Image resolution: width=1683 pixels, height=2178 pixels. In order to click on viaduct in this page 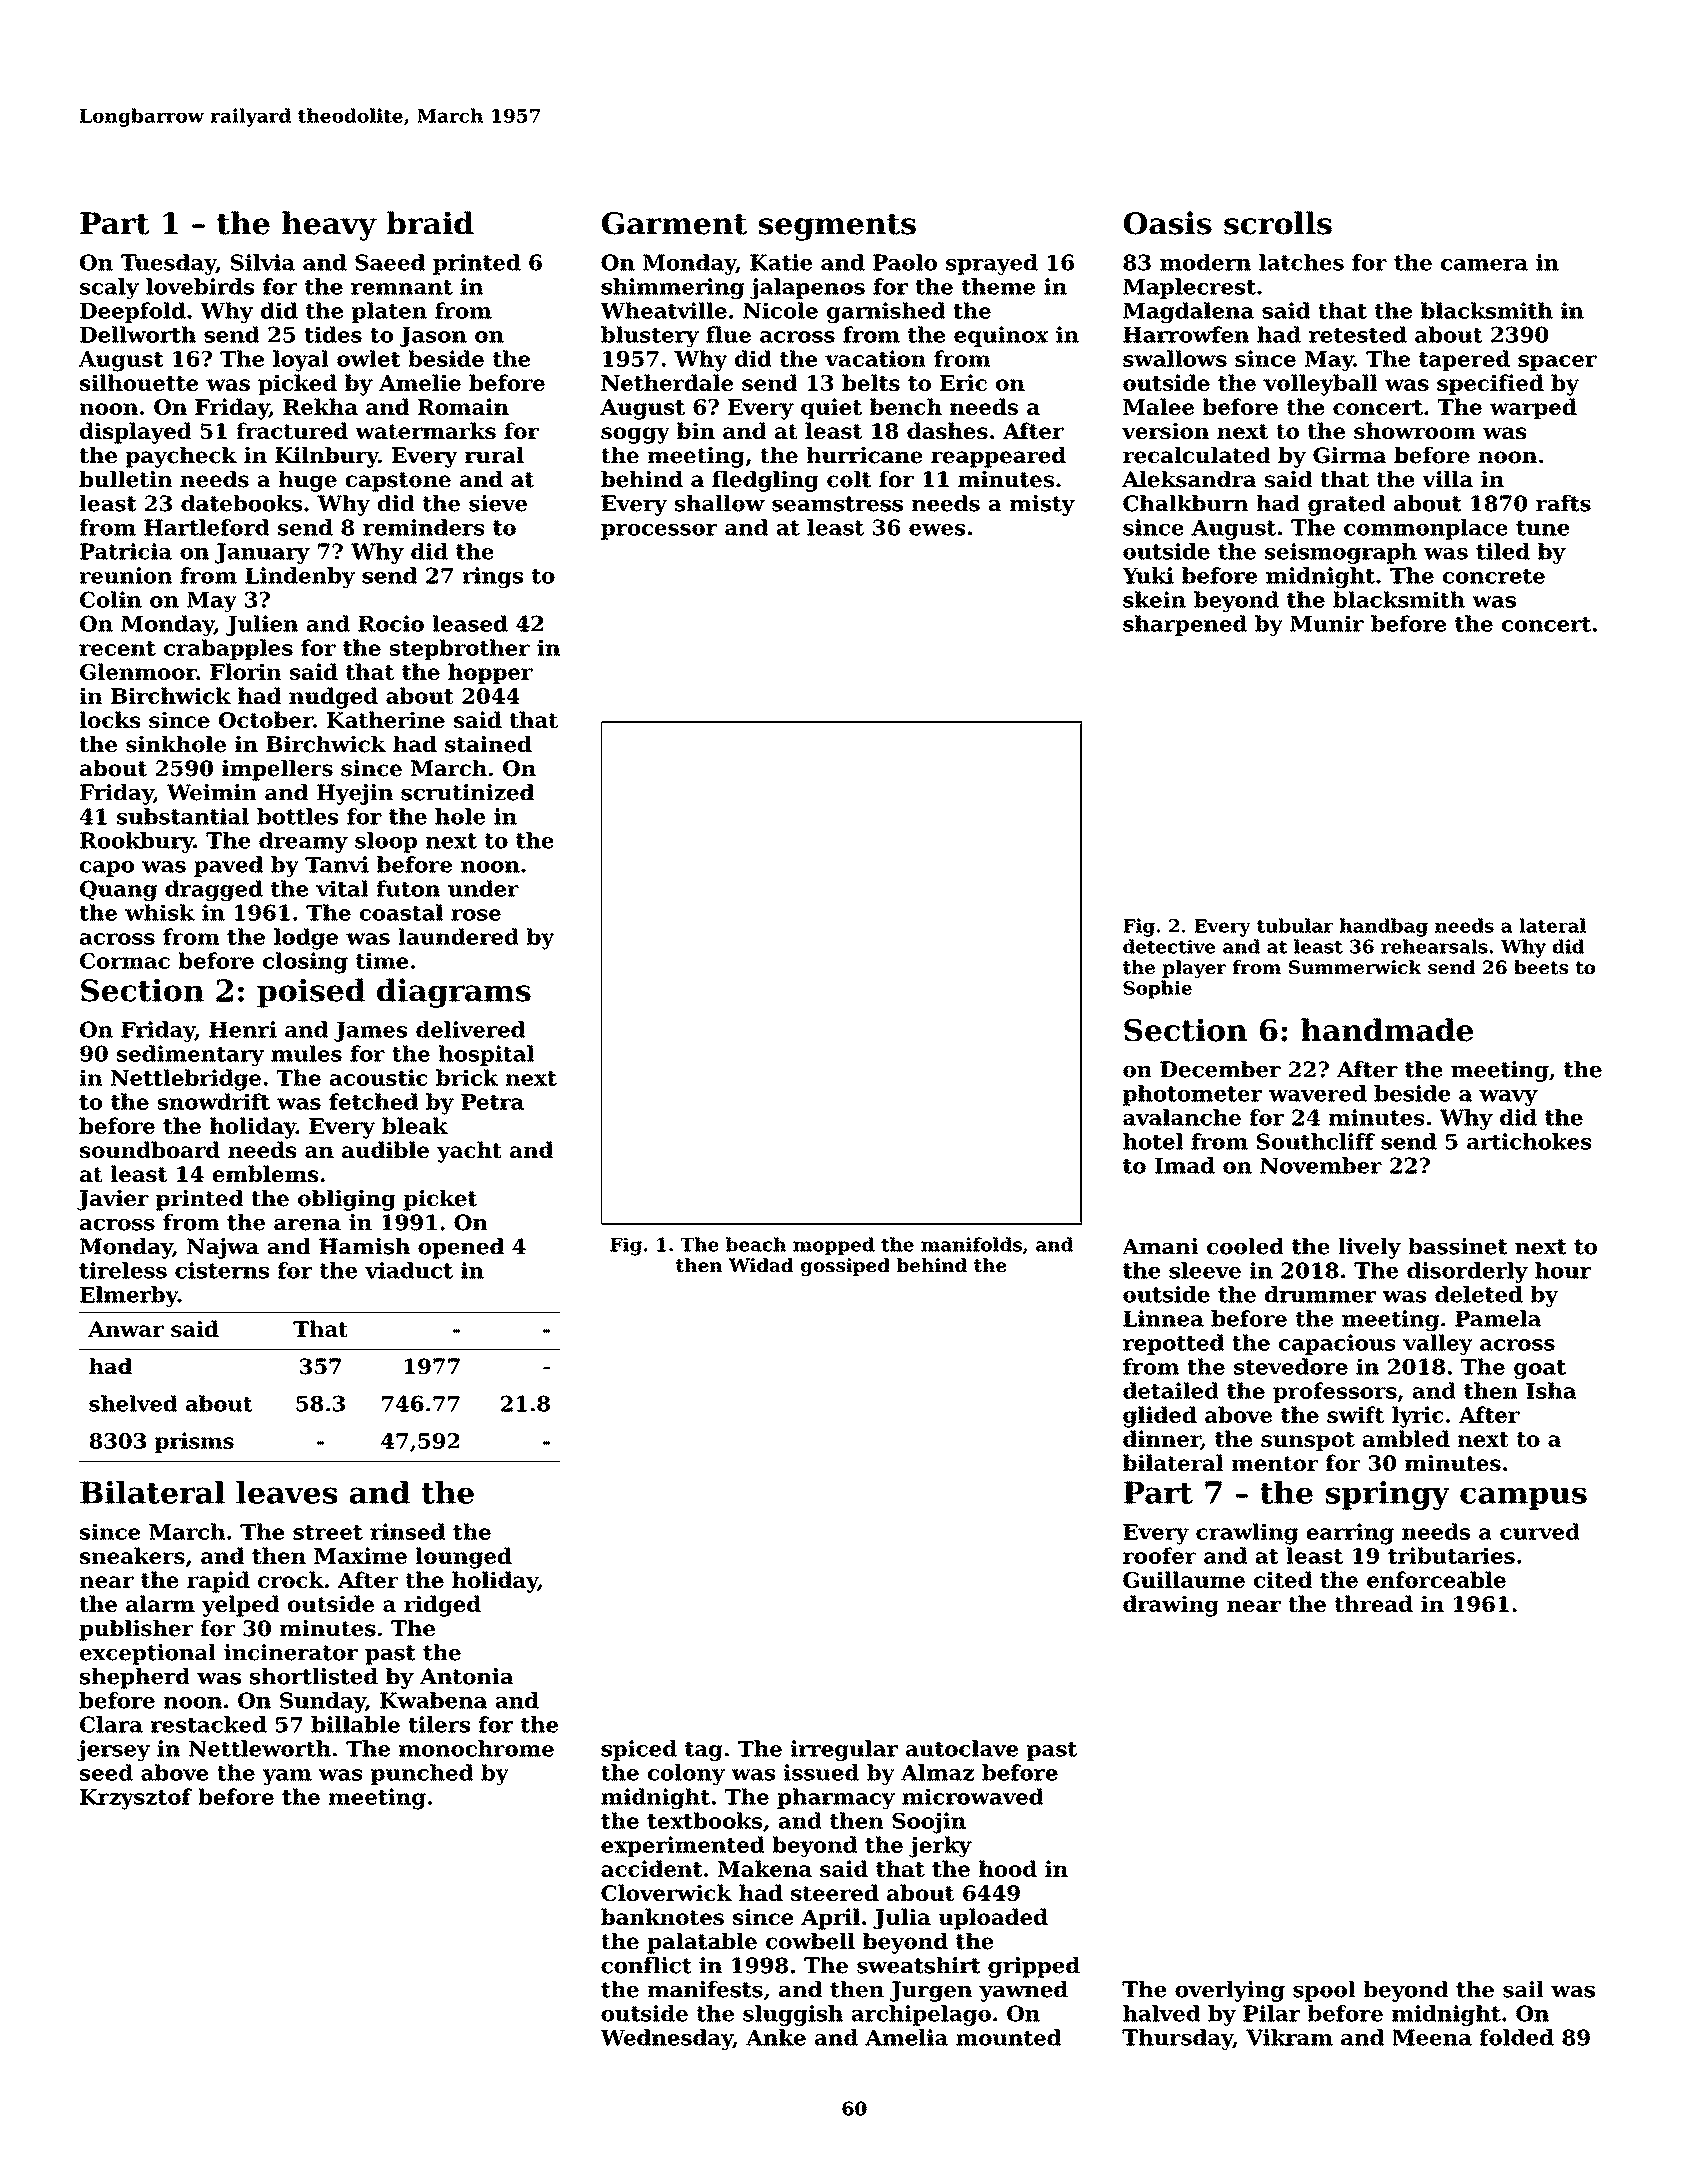, I will do `click(409, 1270)`.
